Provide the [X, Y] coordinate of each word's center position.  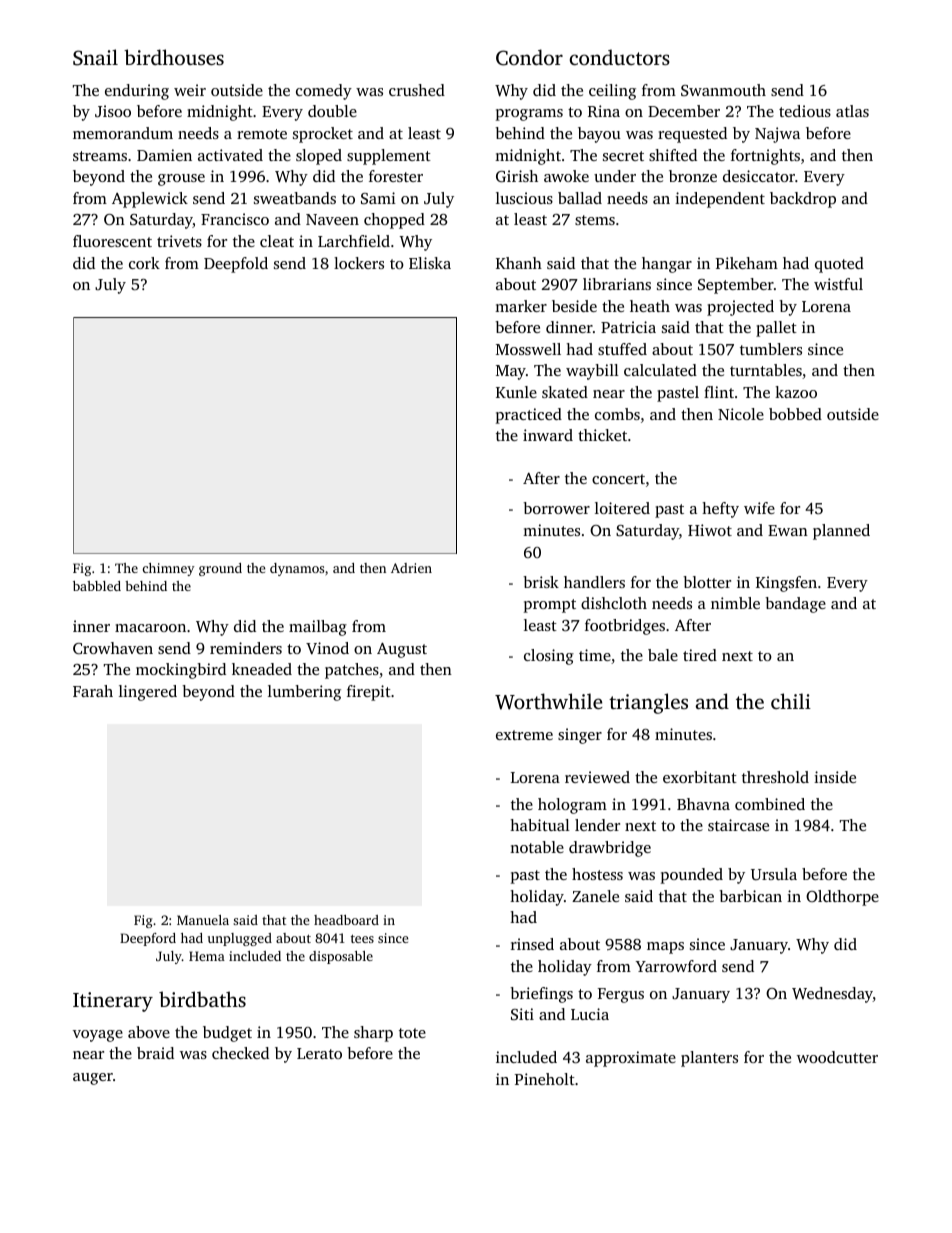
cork [144, 263]
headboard [346, 920]
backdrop [803, 200]
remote [262, 134]
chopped [394, 221]
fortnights [765, 157]
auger [93, 1079]
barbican [751, 896]
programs [529, 115]
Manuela [203, 920]
